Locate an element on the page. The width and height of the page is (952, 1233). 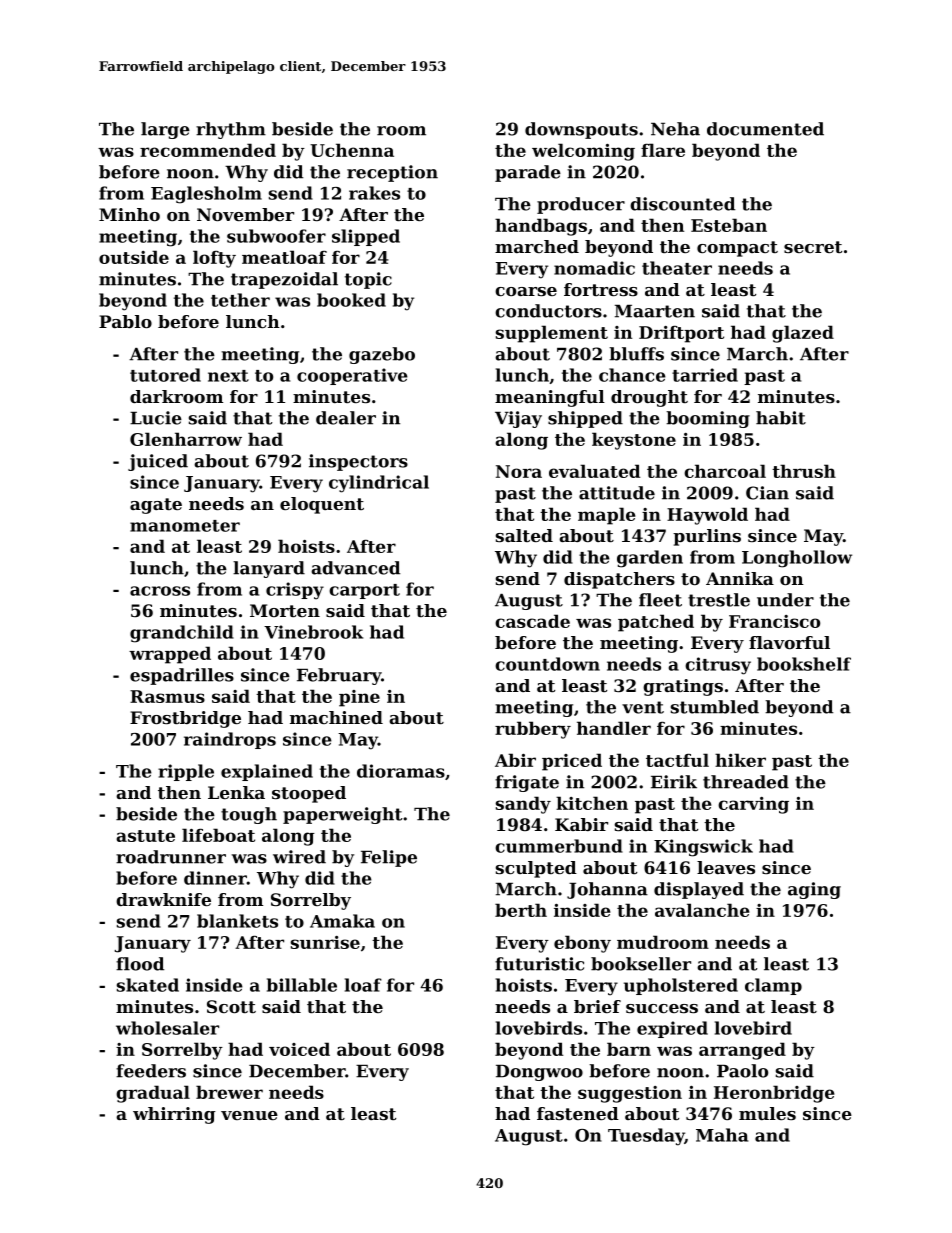
glazed is located at coordinates (803, 334).
